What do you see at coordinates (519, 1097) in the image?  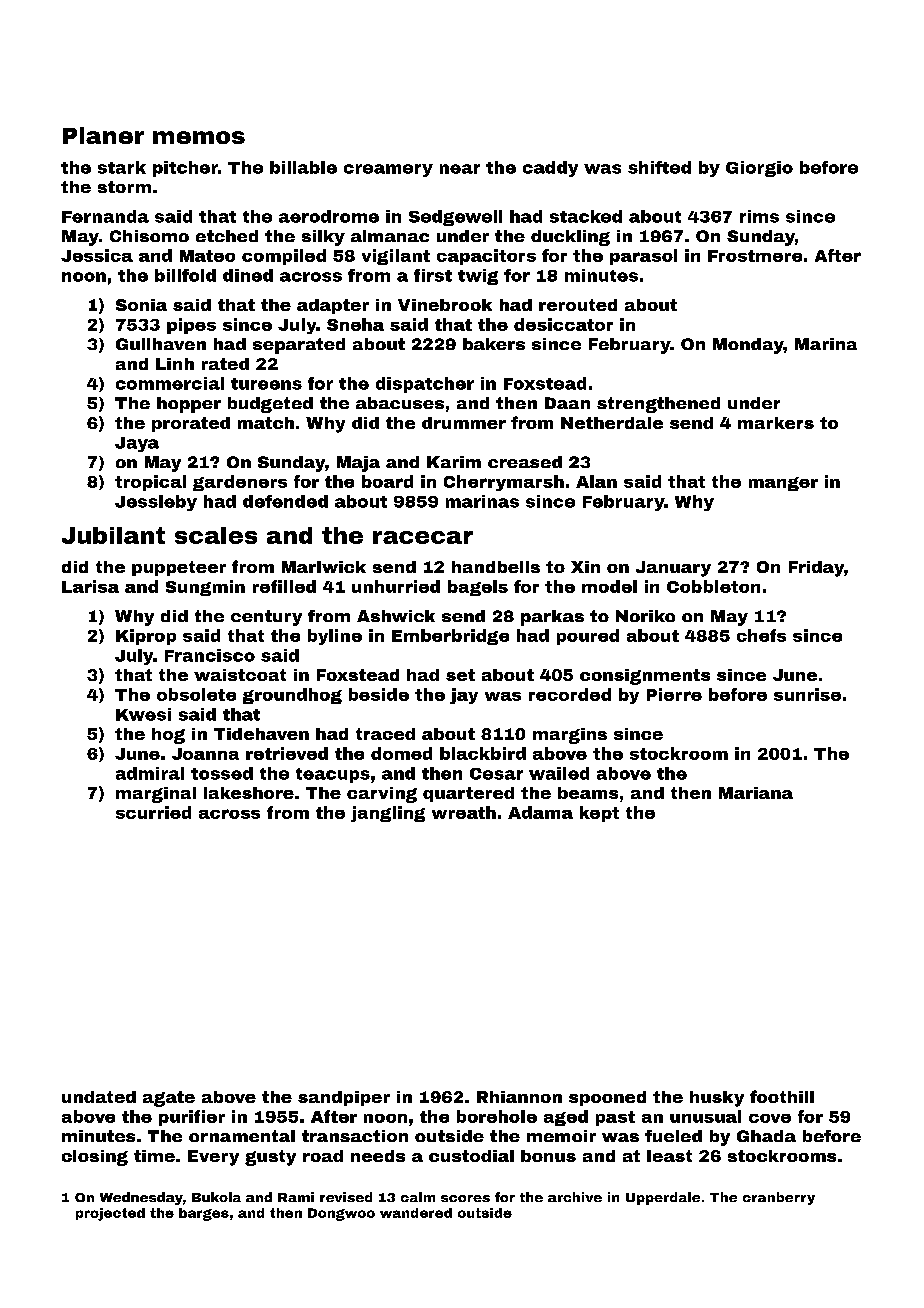 I see `Rhiannon` at bounding box center [519, 1097].
